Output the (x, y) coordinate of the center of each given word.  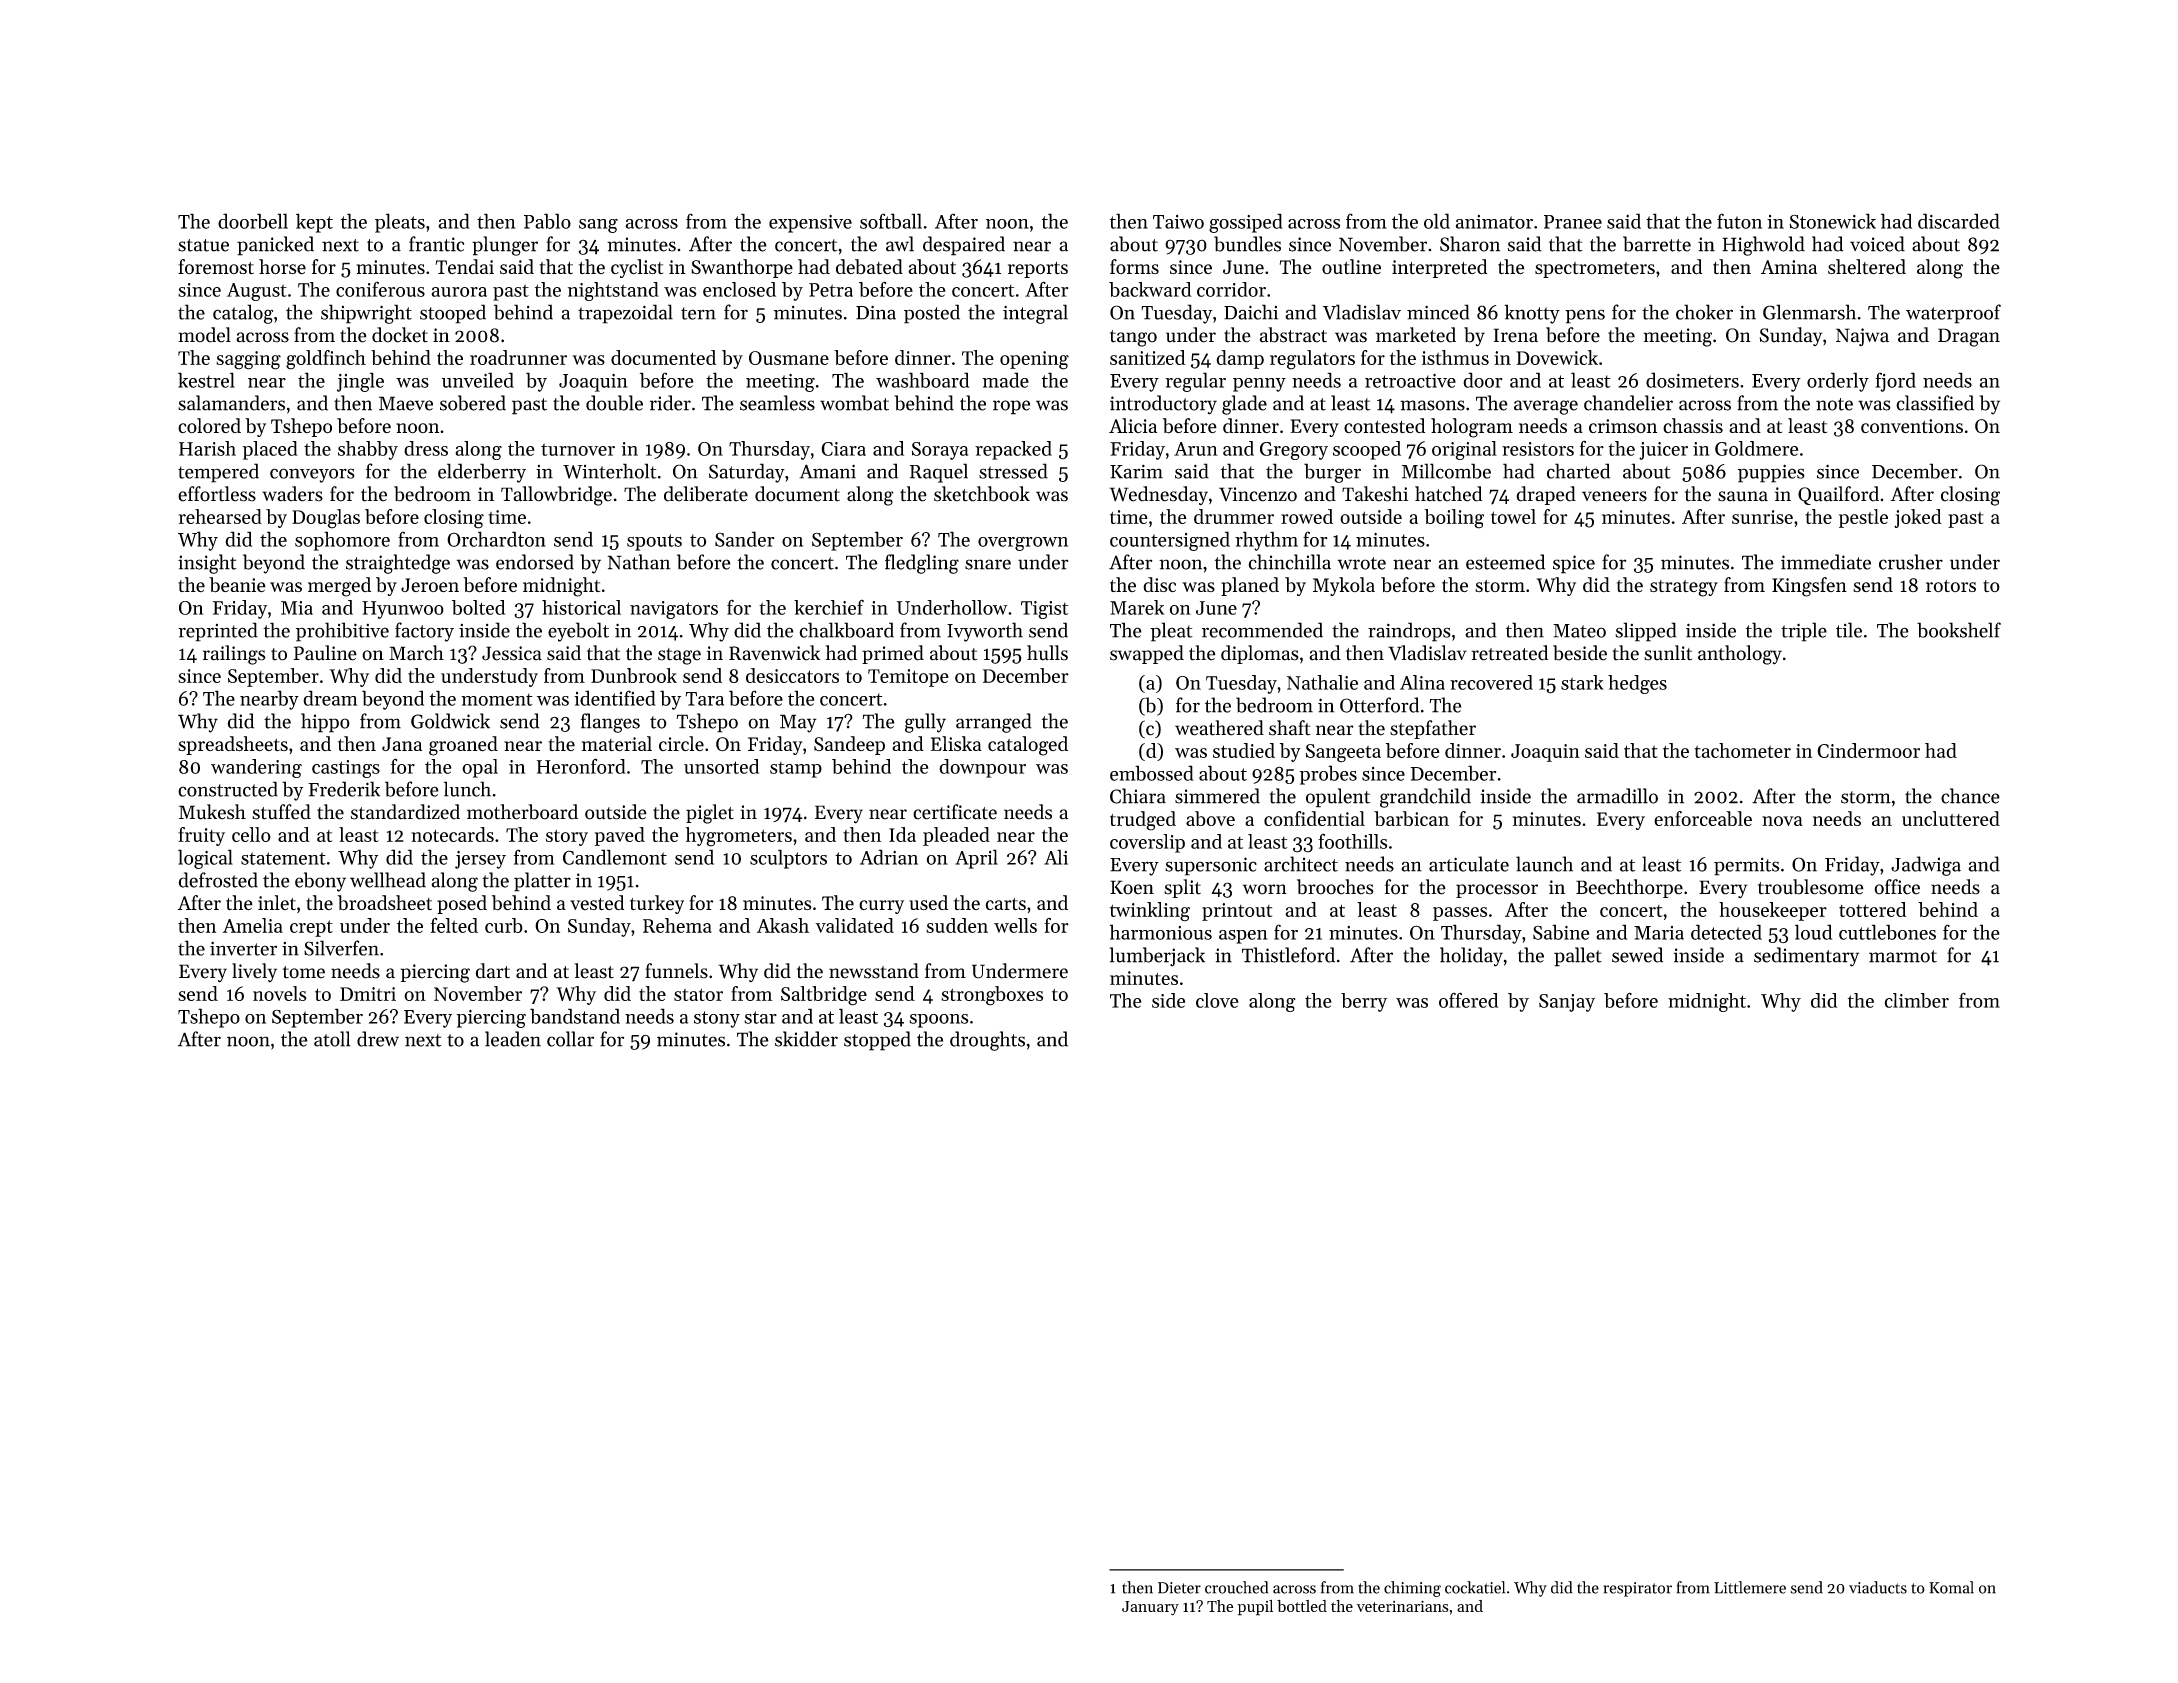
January (1150, 1608)
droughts (987, 1041)
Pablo (547, 221)
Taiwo (1178, 222)
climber (1916, 1000)
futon (1739, 221)
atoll (332, 1039)
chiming (1412, 1589)
